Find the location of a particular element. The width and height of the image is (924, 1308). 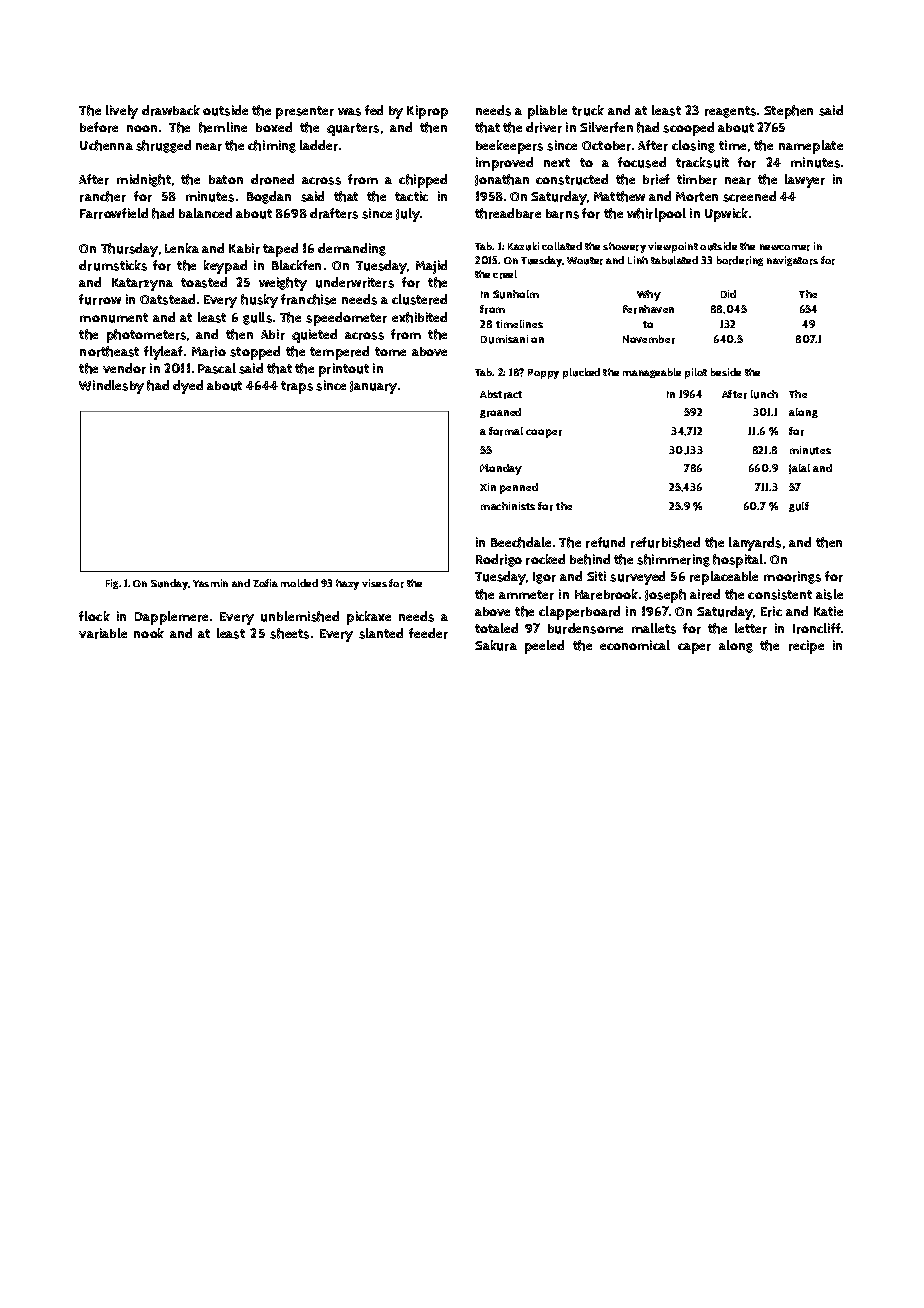

lawyer is located at coordinates (805, 181).
